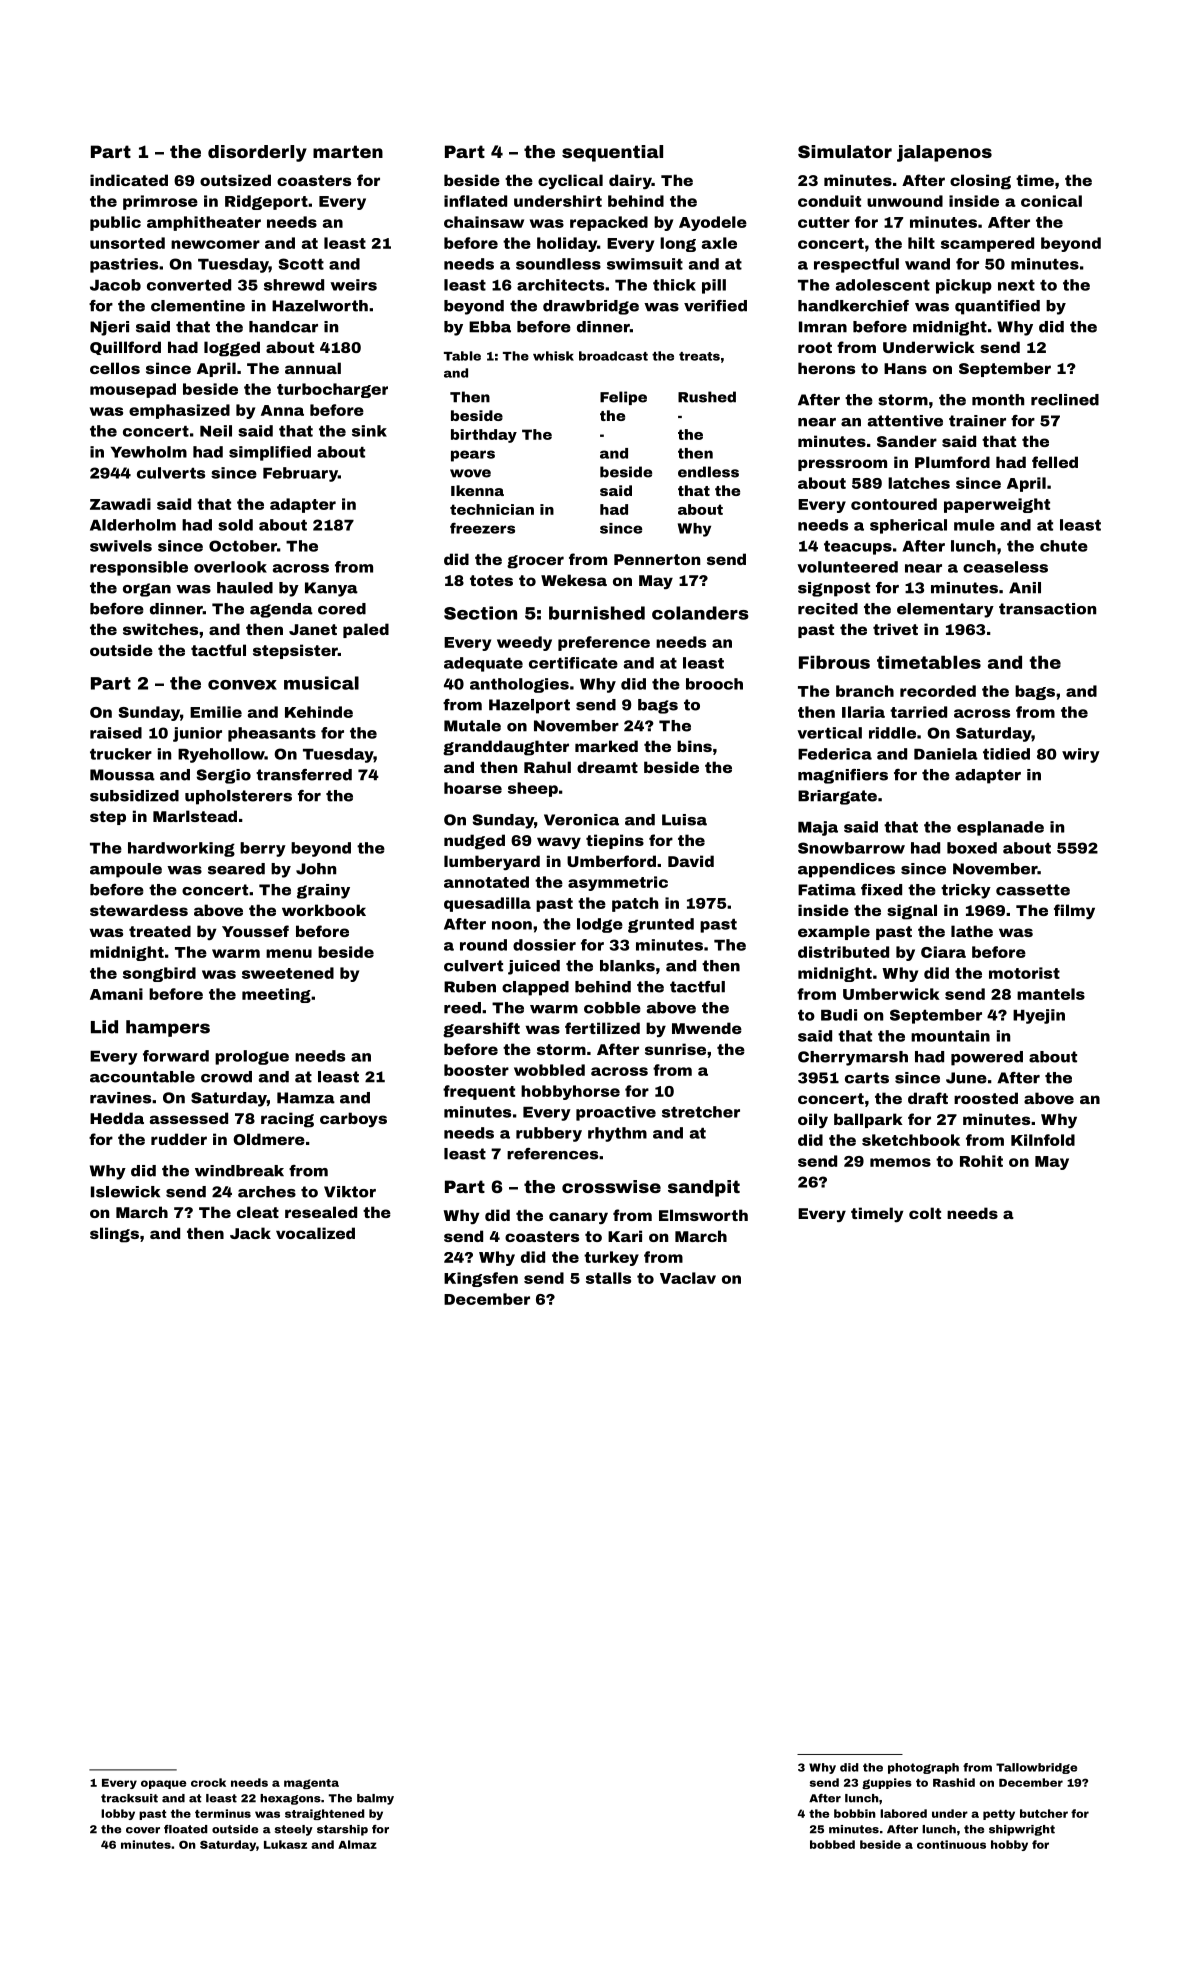 The height and width of the image is (1964, 1193). Describe the element at coordinates (357, 1844) in the image. I see `Almaz` at that location.
